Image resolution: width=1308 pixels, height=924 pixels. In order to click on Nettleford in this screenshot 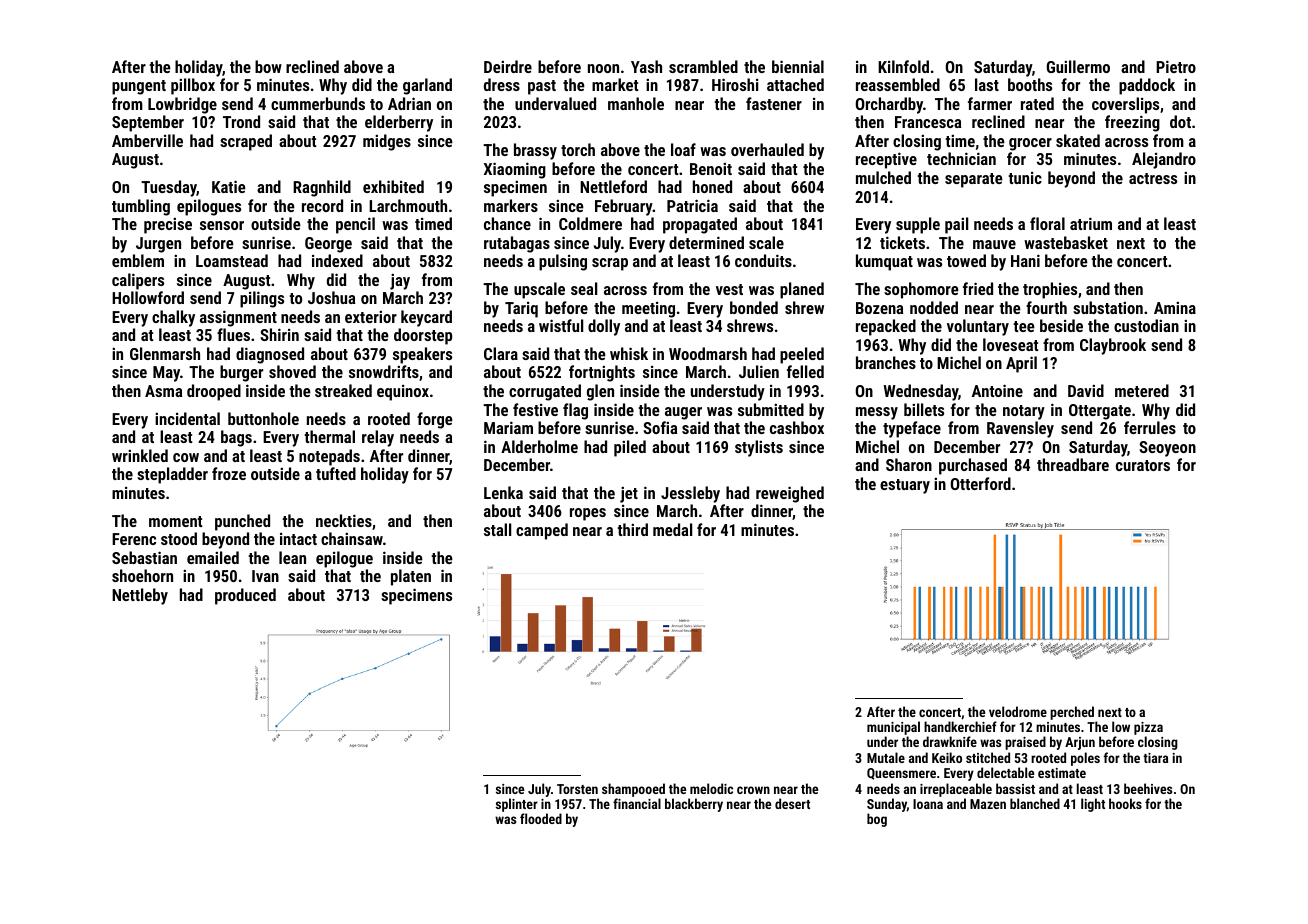, I will do `click(613, 186)`.
